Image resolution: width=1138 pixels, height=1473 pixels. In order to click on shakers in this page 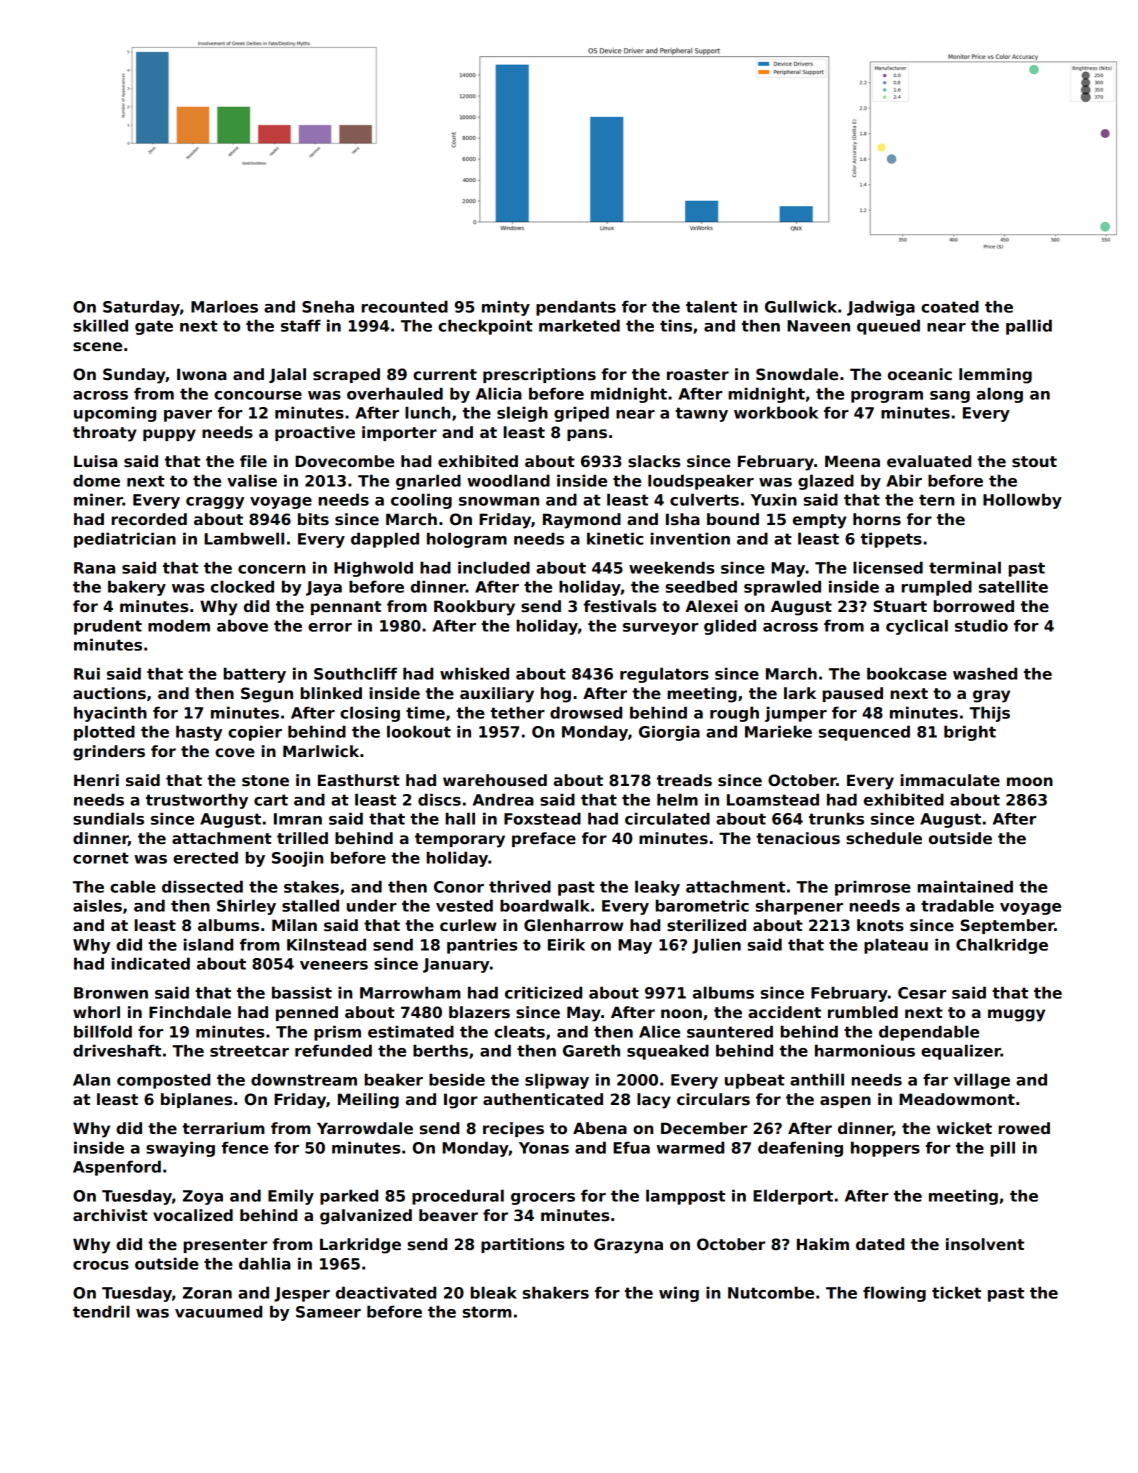, I will do `click(556, 1292)`.
